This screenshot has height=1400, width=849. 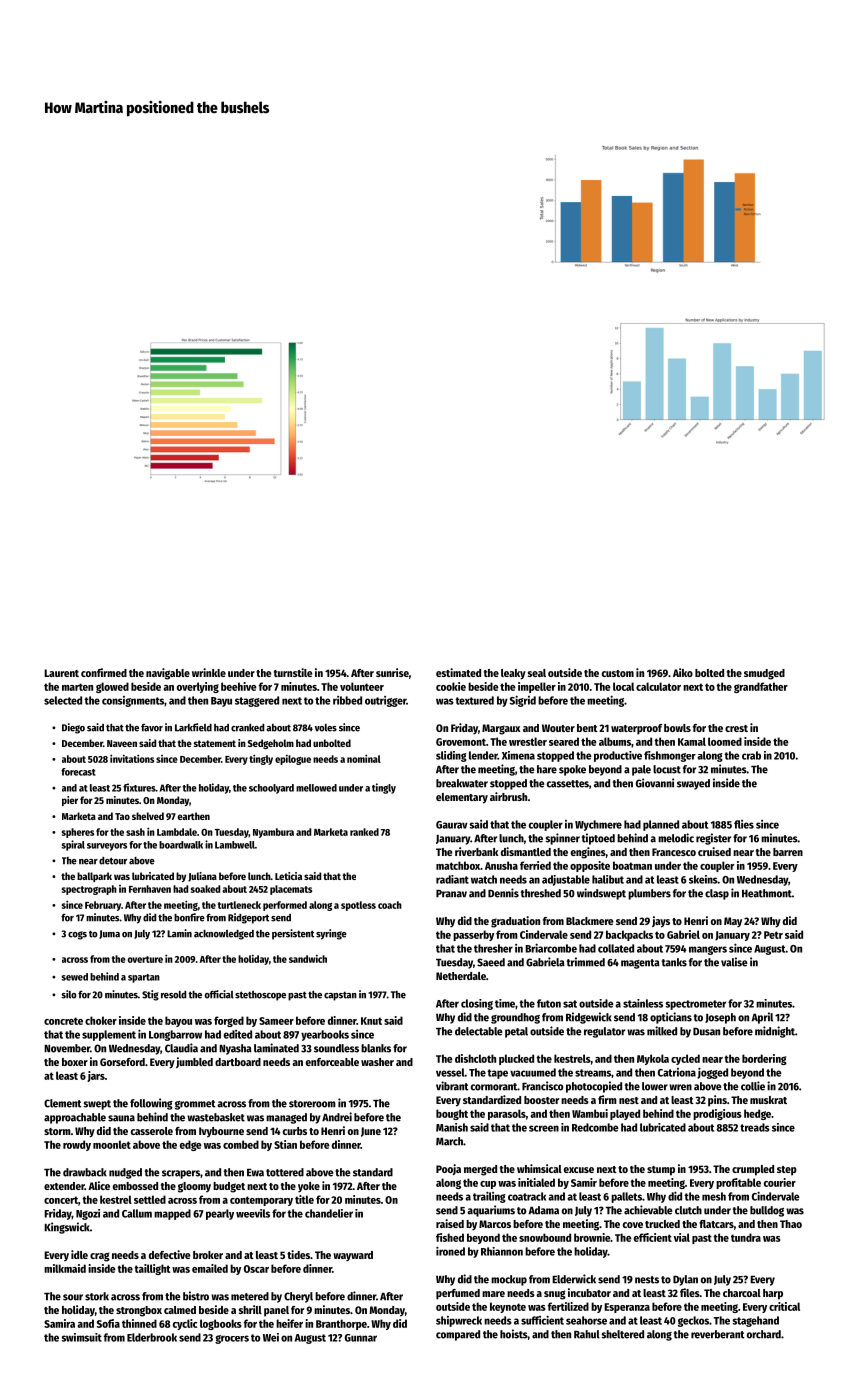 What do you see at coordinates (133, 701) in the screenshot?
I see `consignments` at bounding box center [133, 701].
